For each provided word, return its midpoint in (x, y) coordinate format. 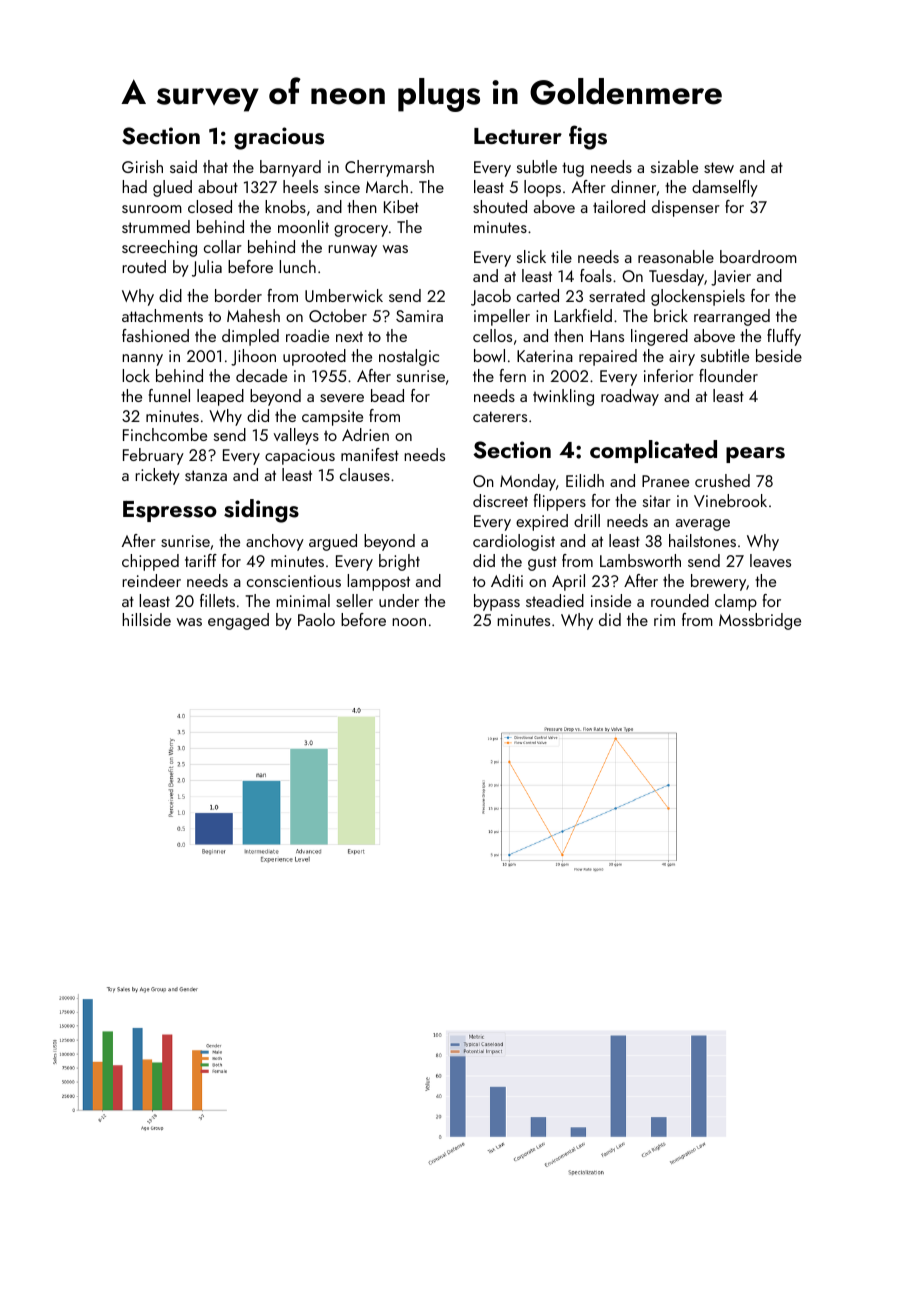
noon (409, 622)
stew (719, 167)
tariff (201, 560)
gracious (279, 138)
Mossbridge (760, 621)
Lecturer (518, 136)
